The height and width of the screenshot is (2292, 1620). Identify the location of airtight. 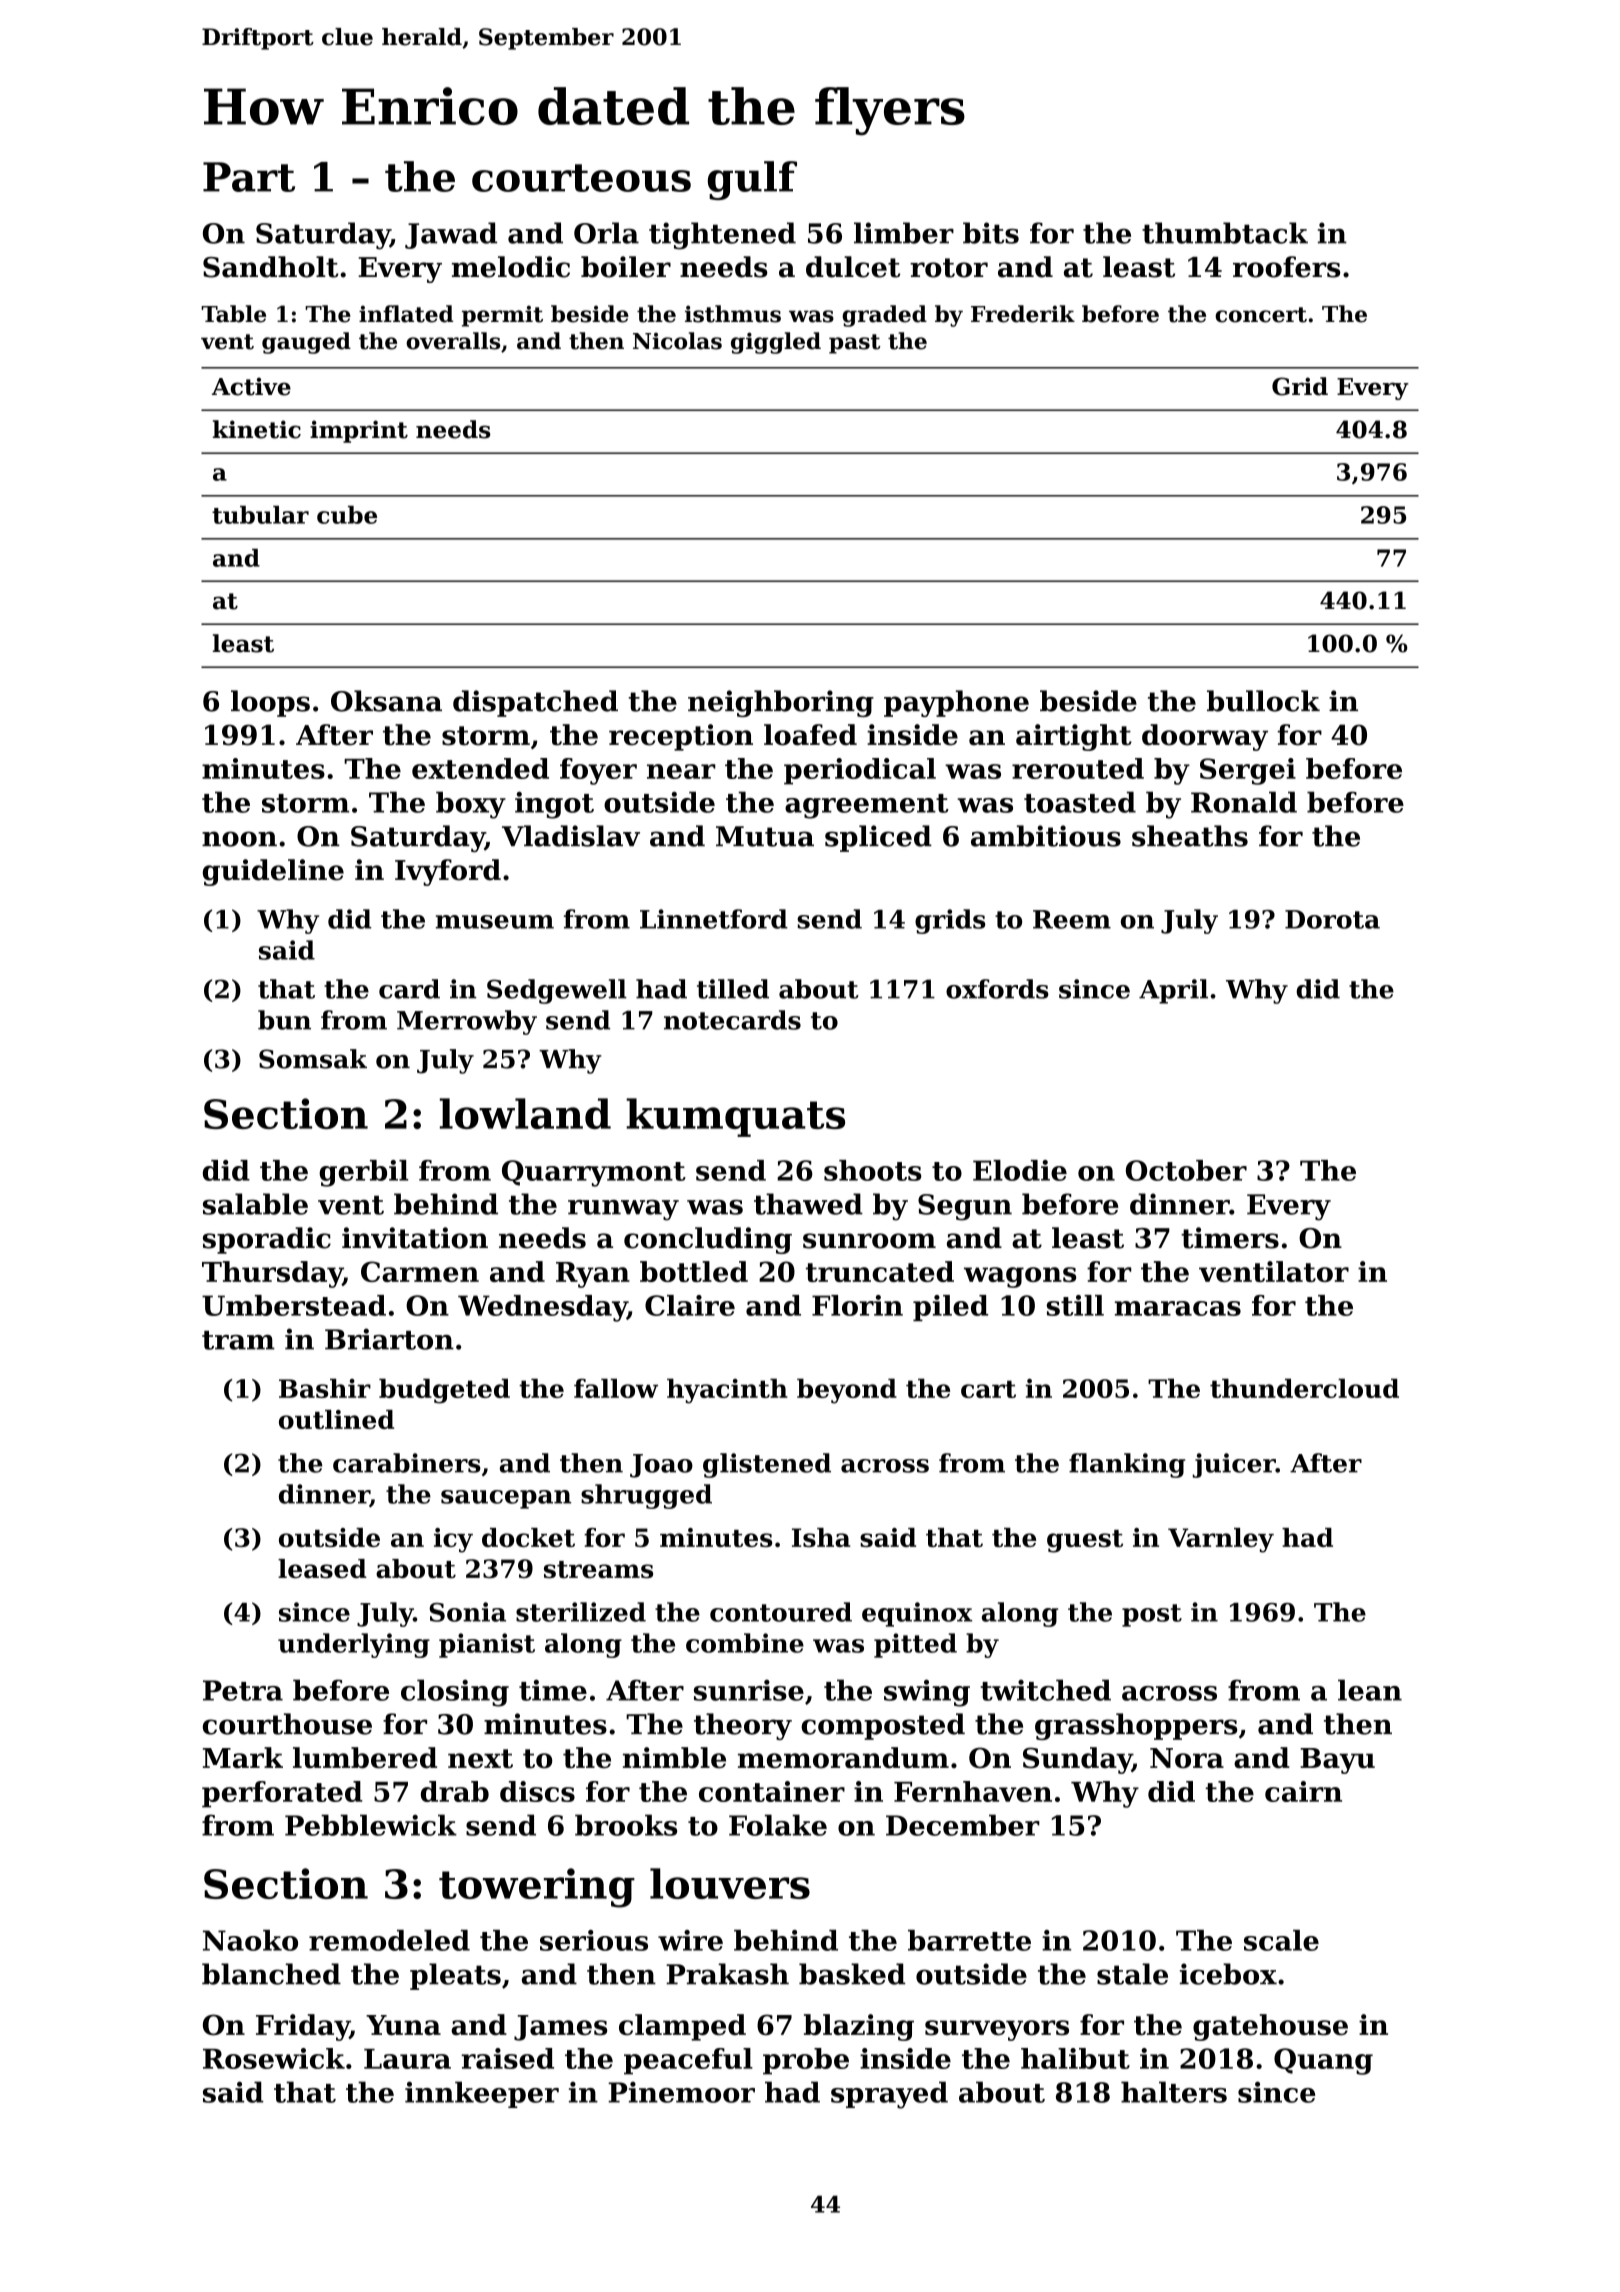
(1074, 737).
